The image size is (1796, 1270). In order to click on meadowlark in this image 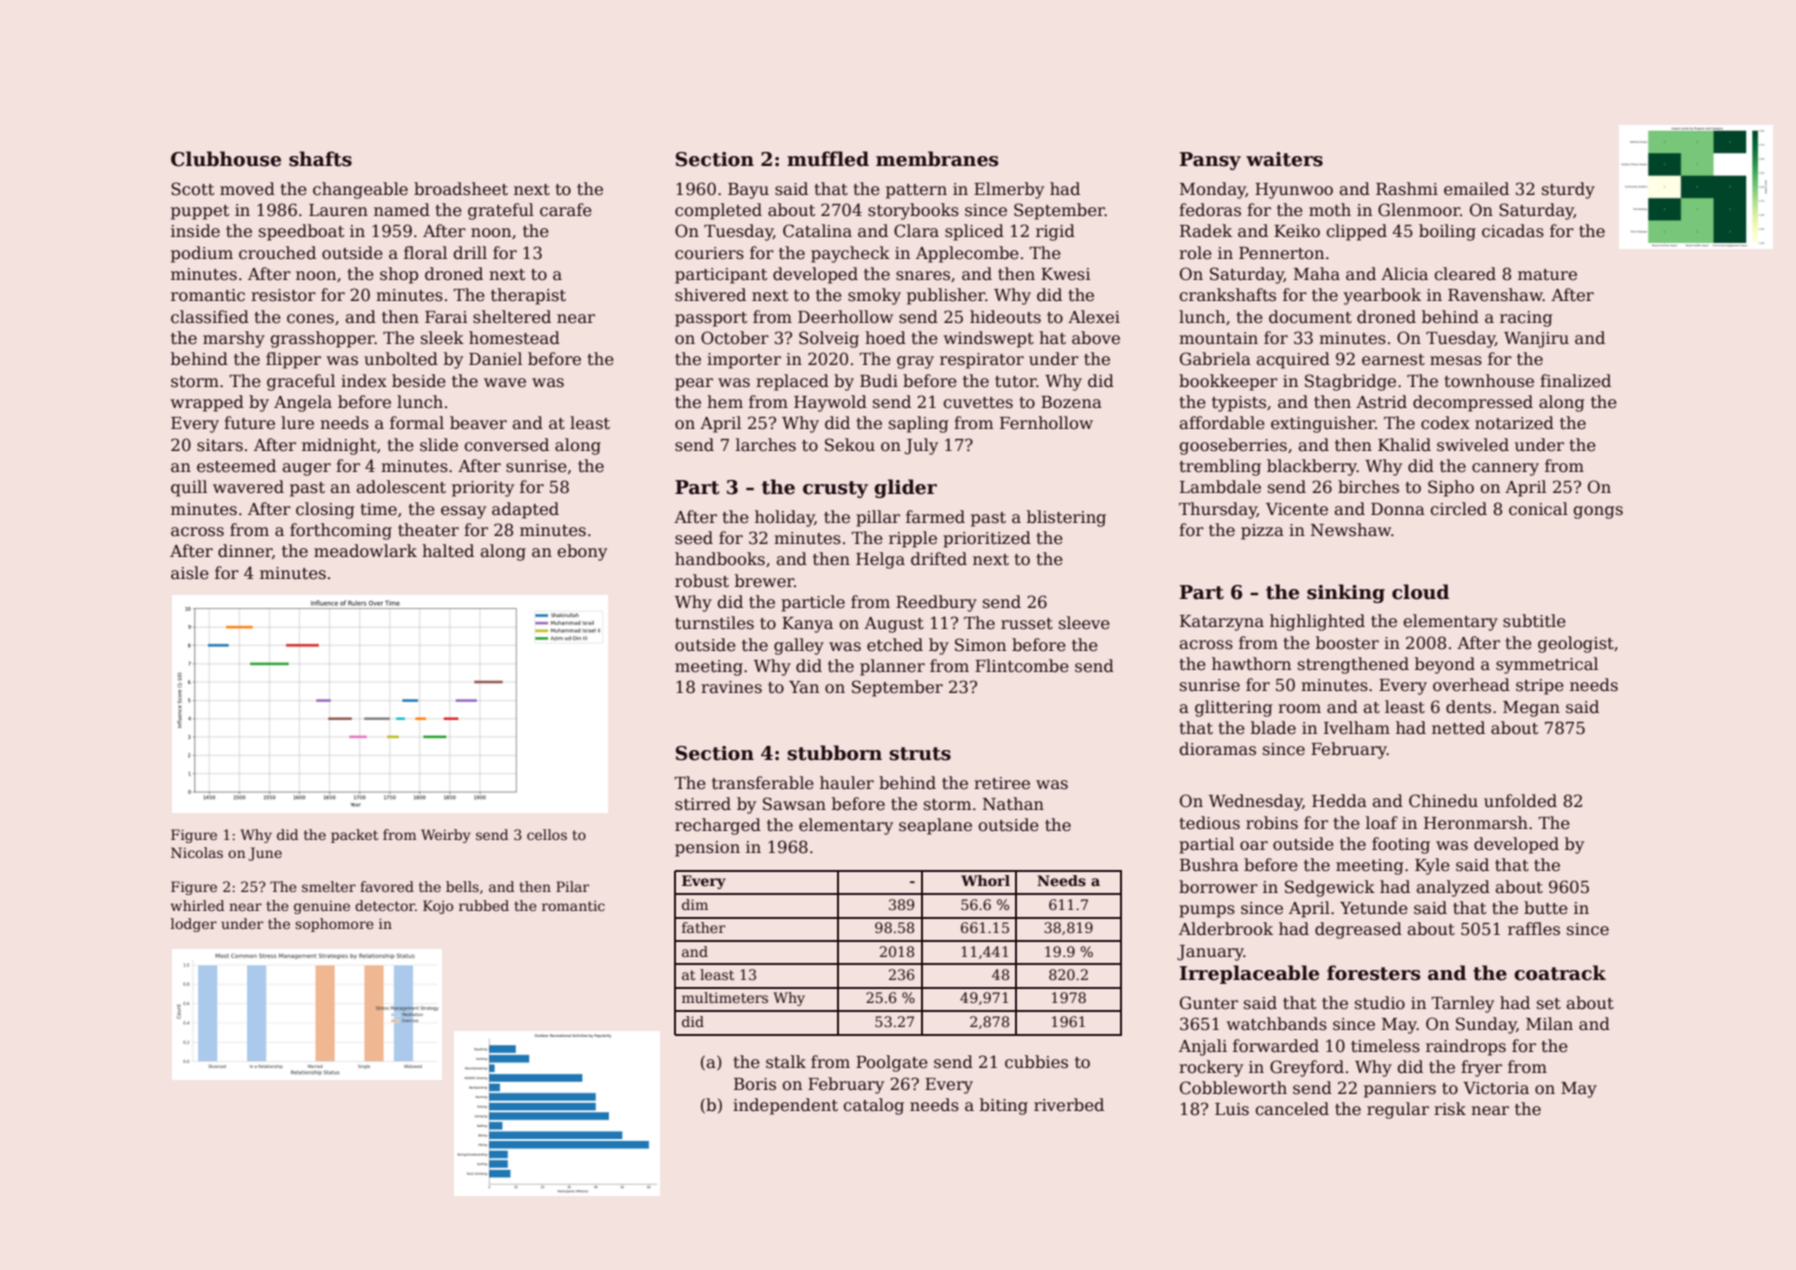, I will do `click(365, 551)`.
